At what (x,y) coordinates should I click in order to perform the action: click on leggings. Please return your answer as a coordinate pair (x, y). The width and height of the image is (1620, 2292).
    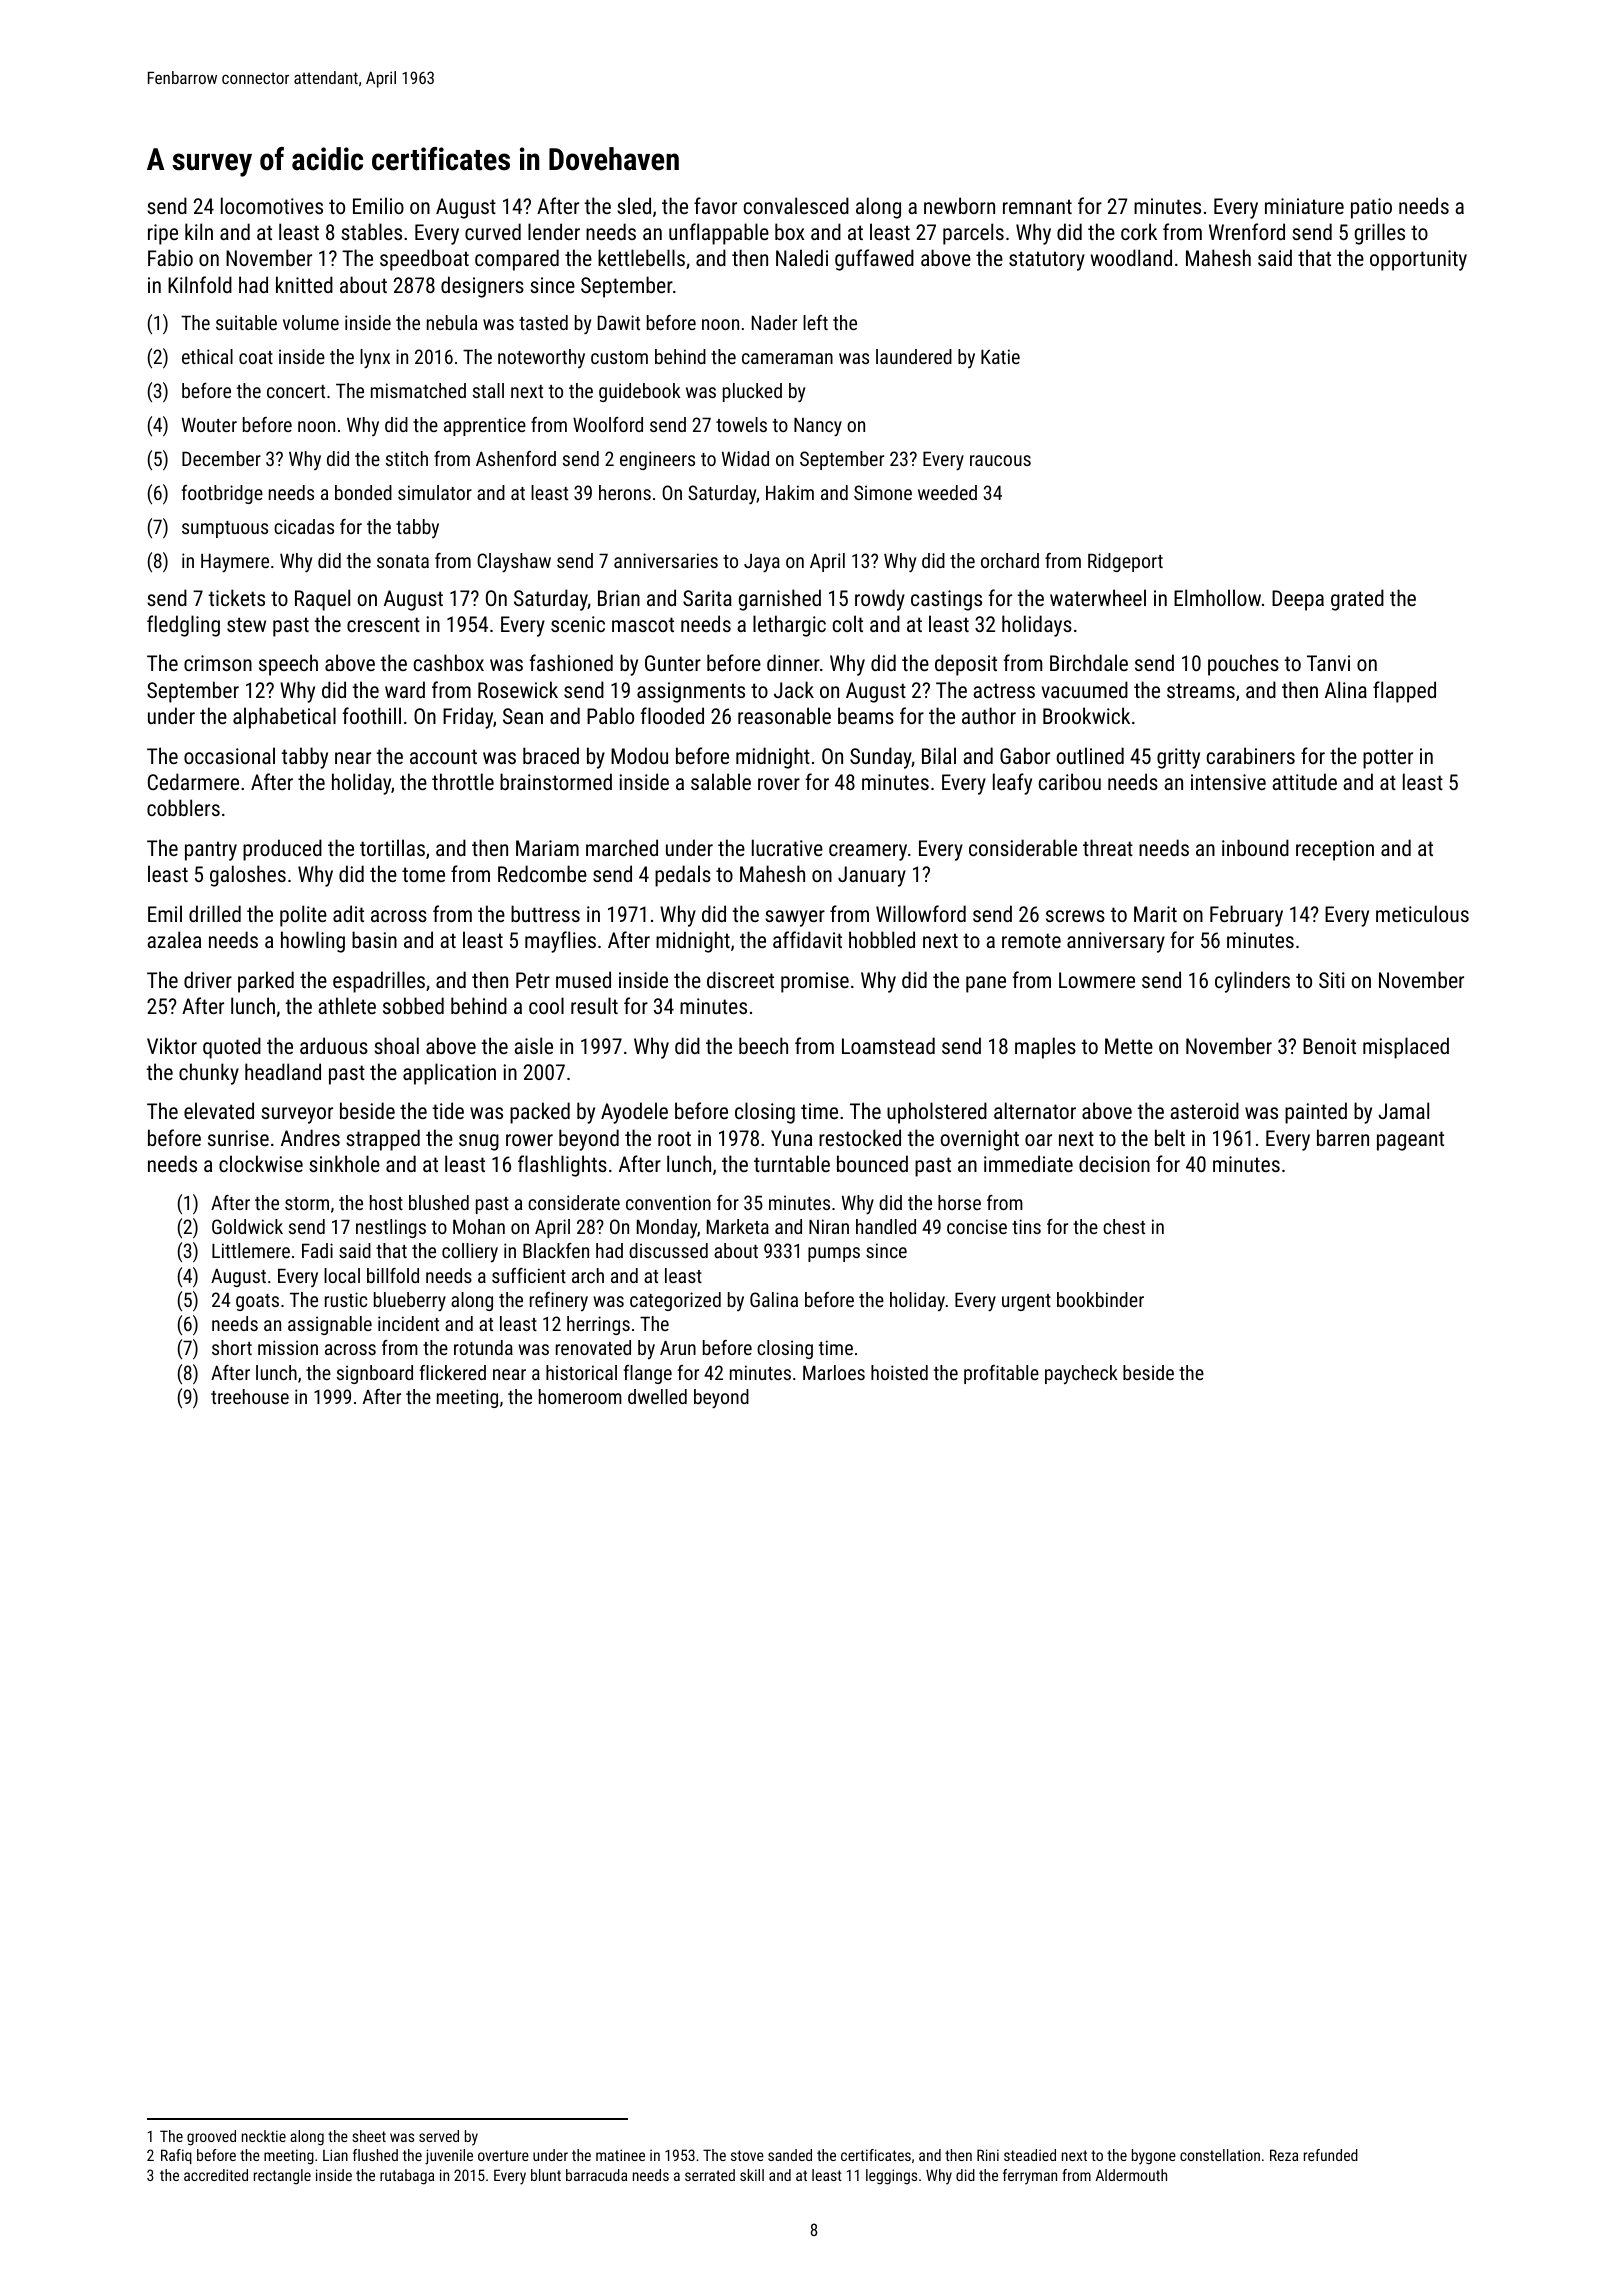
    Looking at the image, I should click on (891, 2177).
